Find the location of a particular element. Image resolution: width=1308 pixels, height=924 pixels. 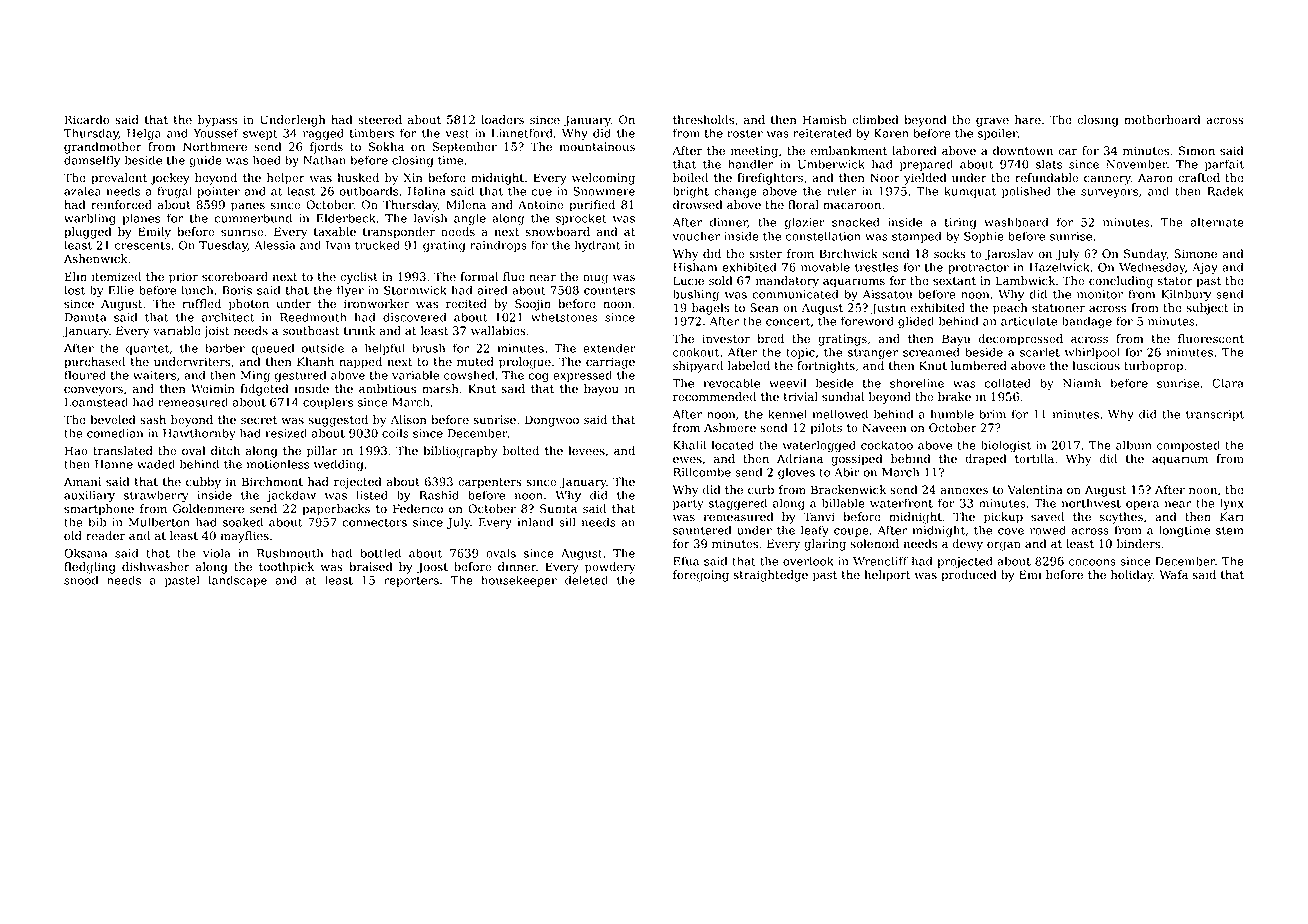

Khanh is located at coordinates (315, 362).
